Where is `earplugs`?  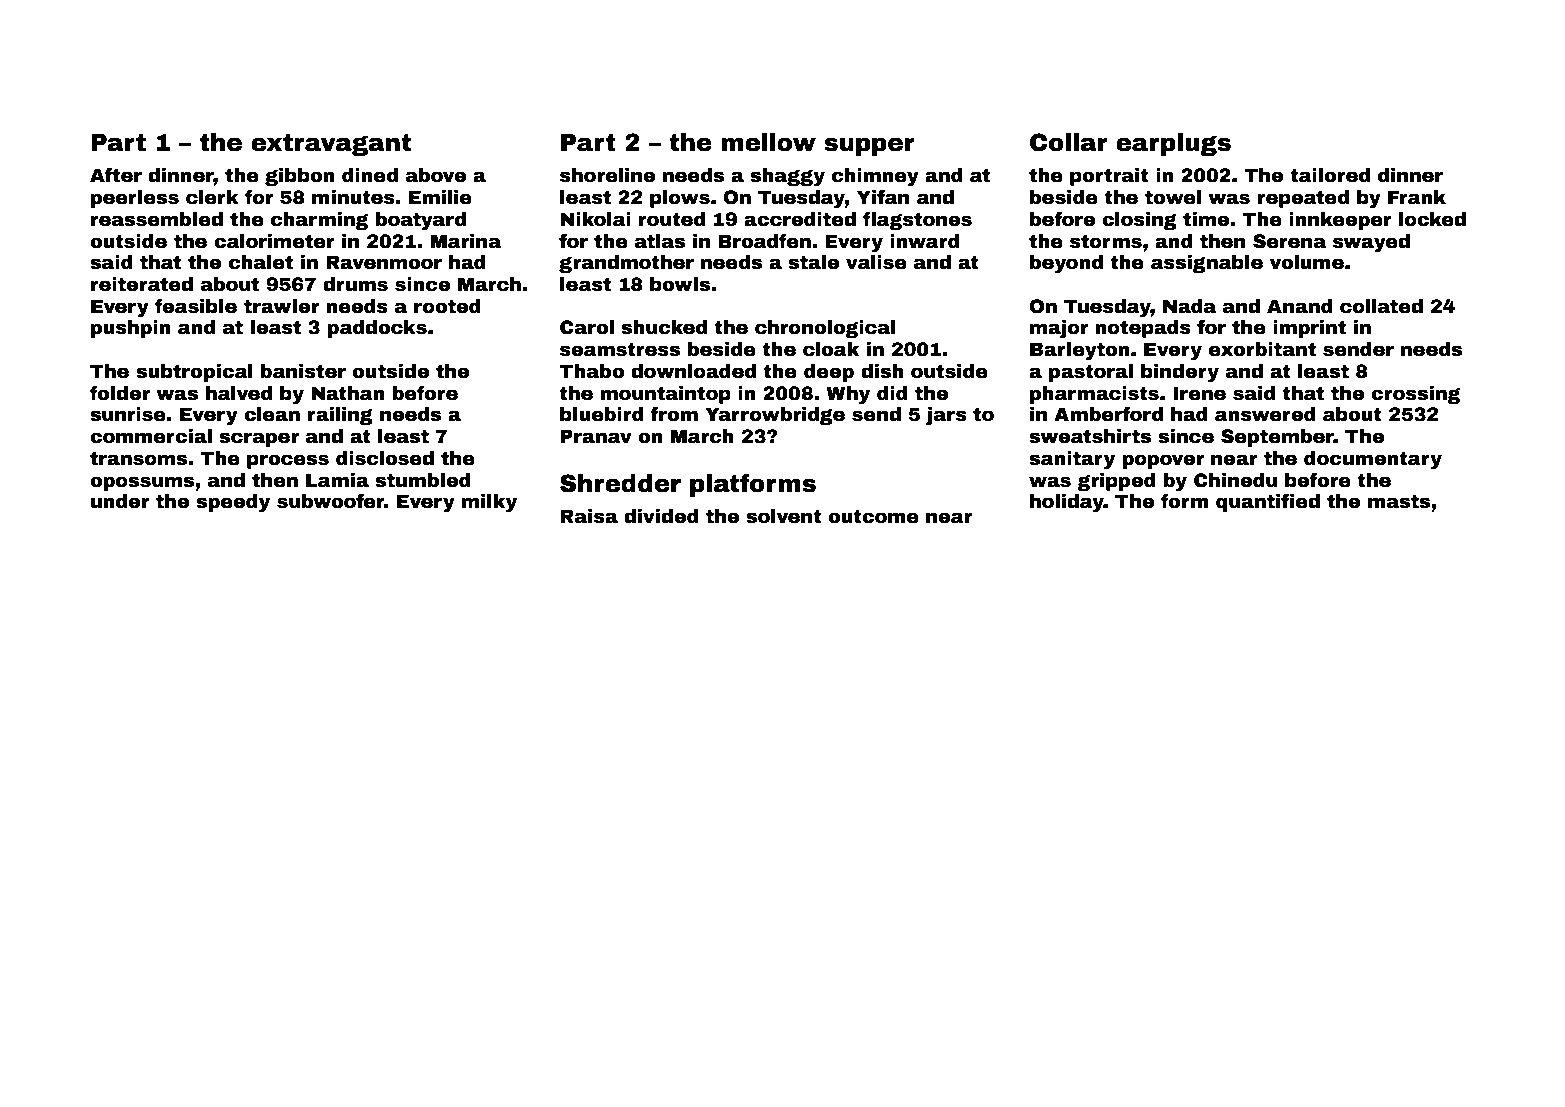
earplugs is located at coordinates (1173, 144).
